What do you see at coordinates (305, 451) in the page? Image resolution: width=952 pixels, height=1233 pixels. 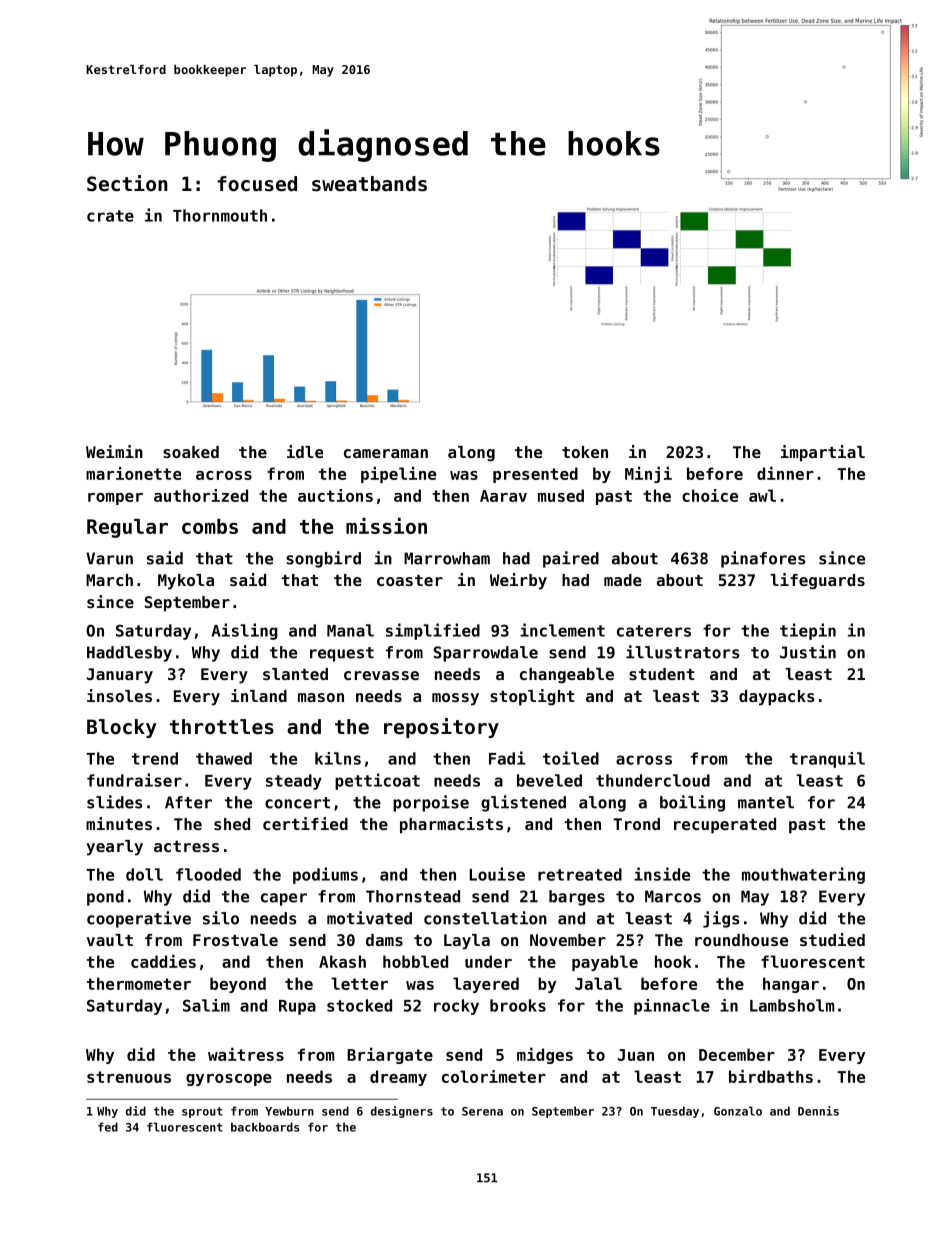 I see `idle` at bounding box center [305, 451].
